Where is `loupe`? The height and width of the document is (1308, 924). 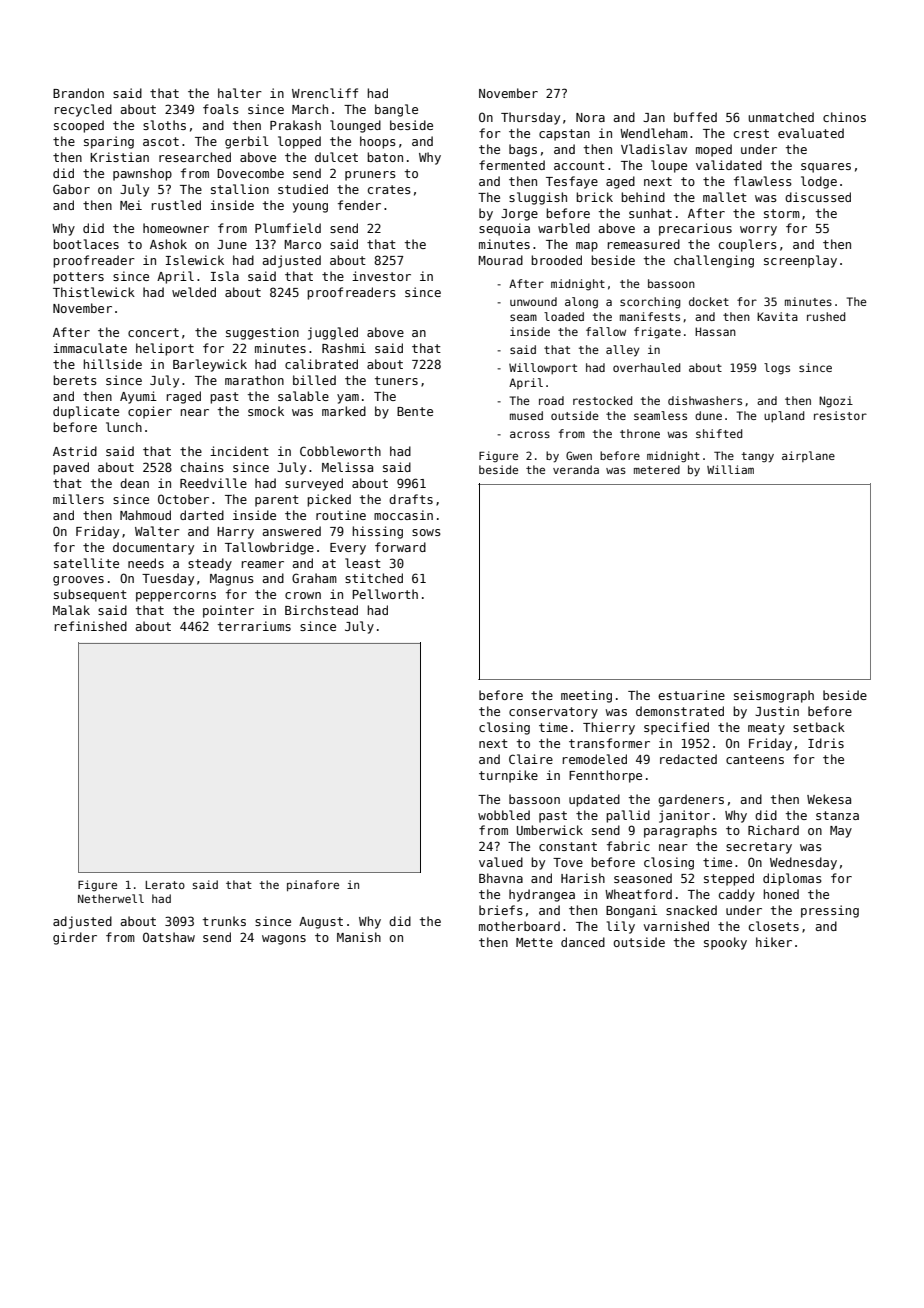 loupe is located at coordinates (669, 166).
